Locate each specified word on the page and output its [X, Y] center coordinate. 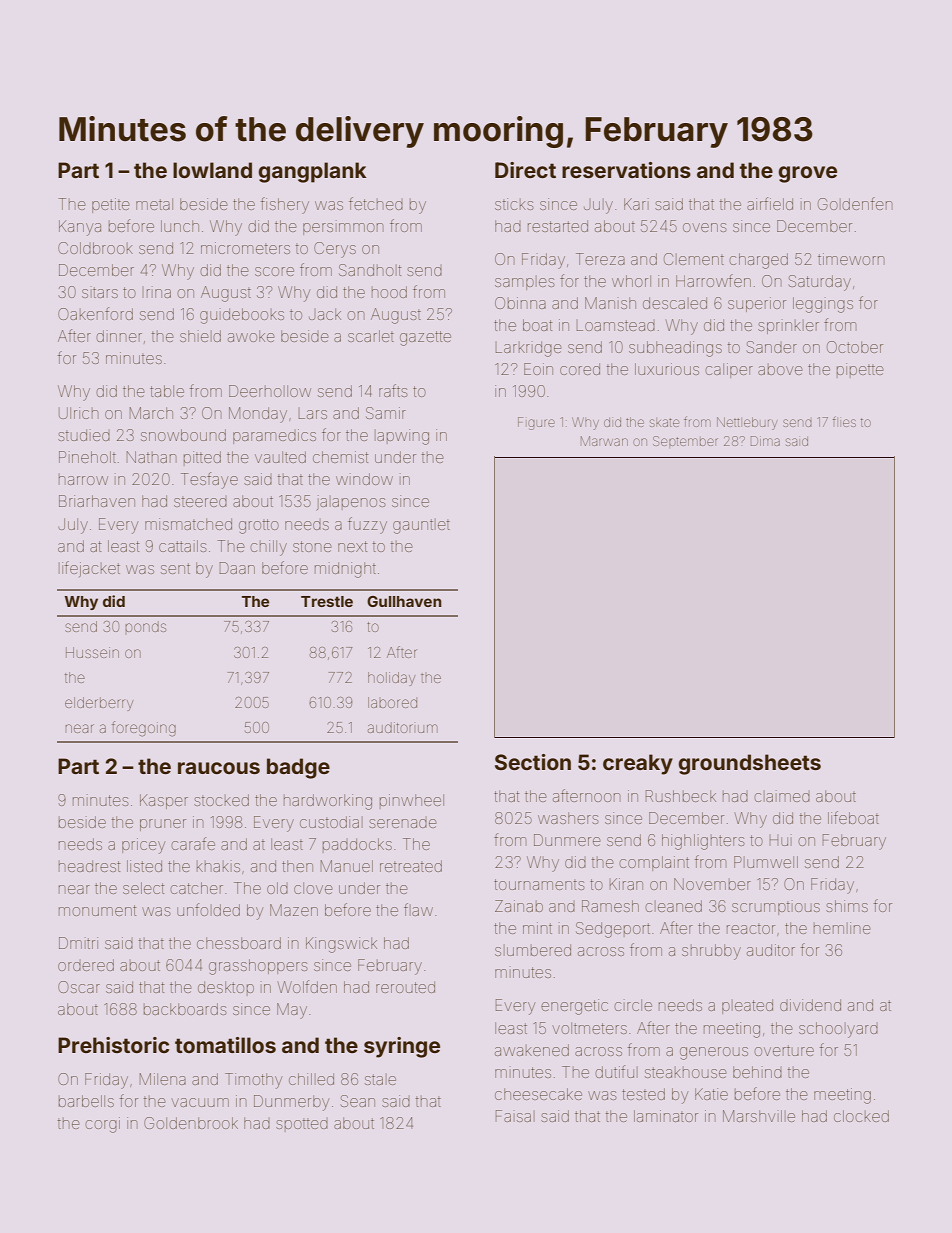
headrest [90, 866]
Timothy [253, 1081]
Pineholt [87, 457]
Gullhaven [404, 601]
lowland [212, 170]
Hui [781, 840]
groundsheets [749, 764]
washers [568, 818]
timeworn [851, 259]
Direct [525, 170]
